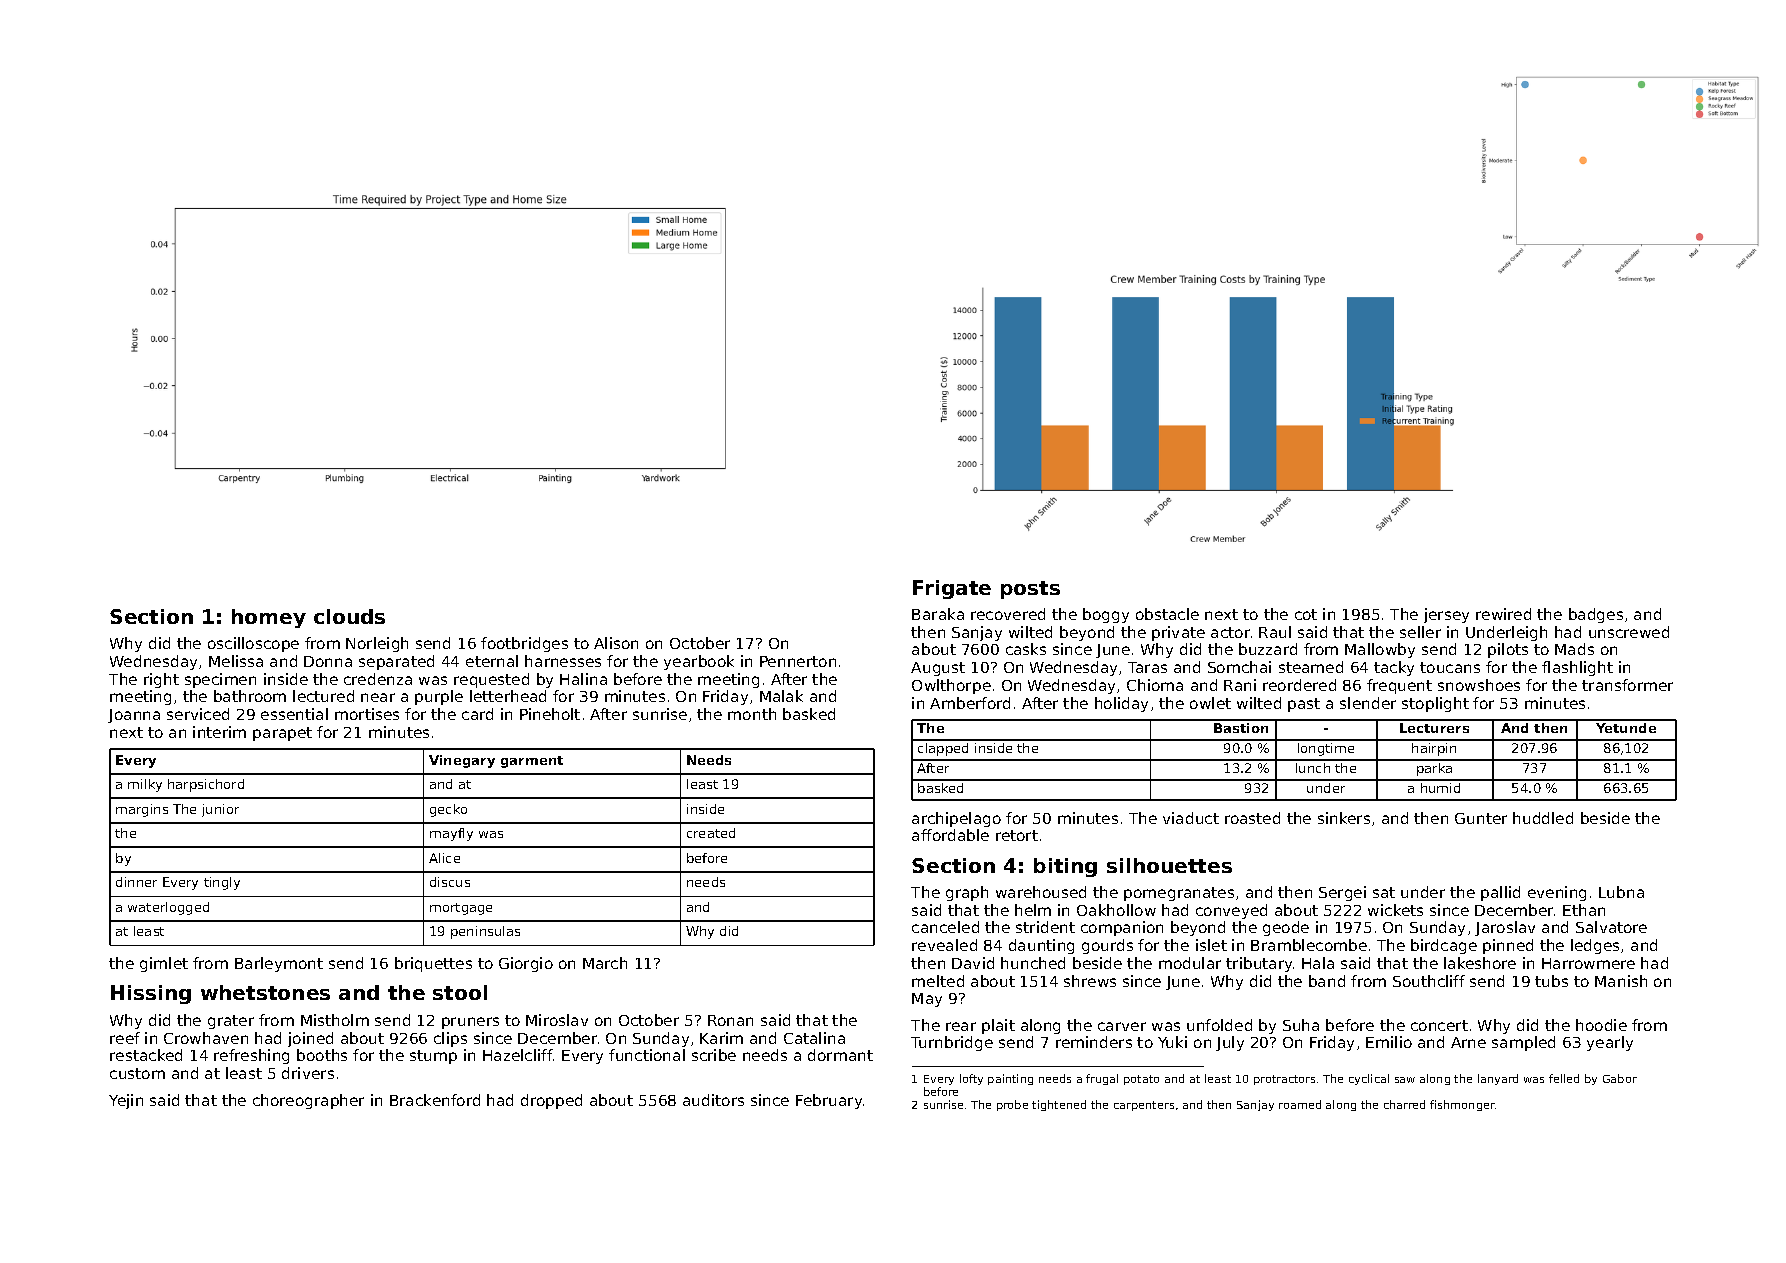 The height and width of the screenshot is (1263, 1786). I want to click on dinner, so click(136, 882).
